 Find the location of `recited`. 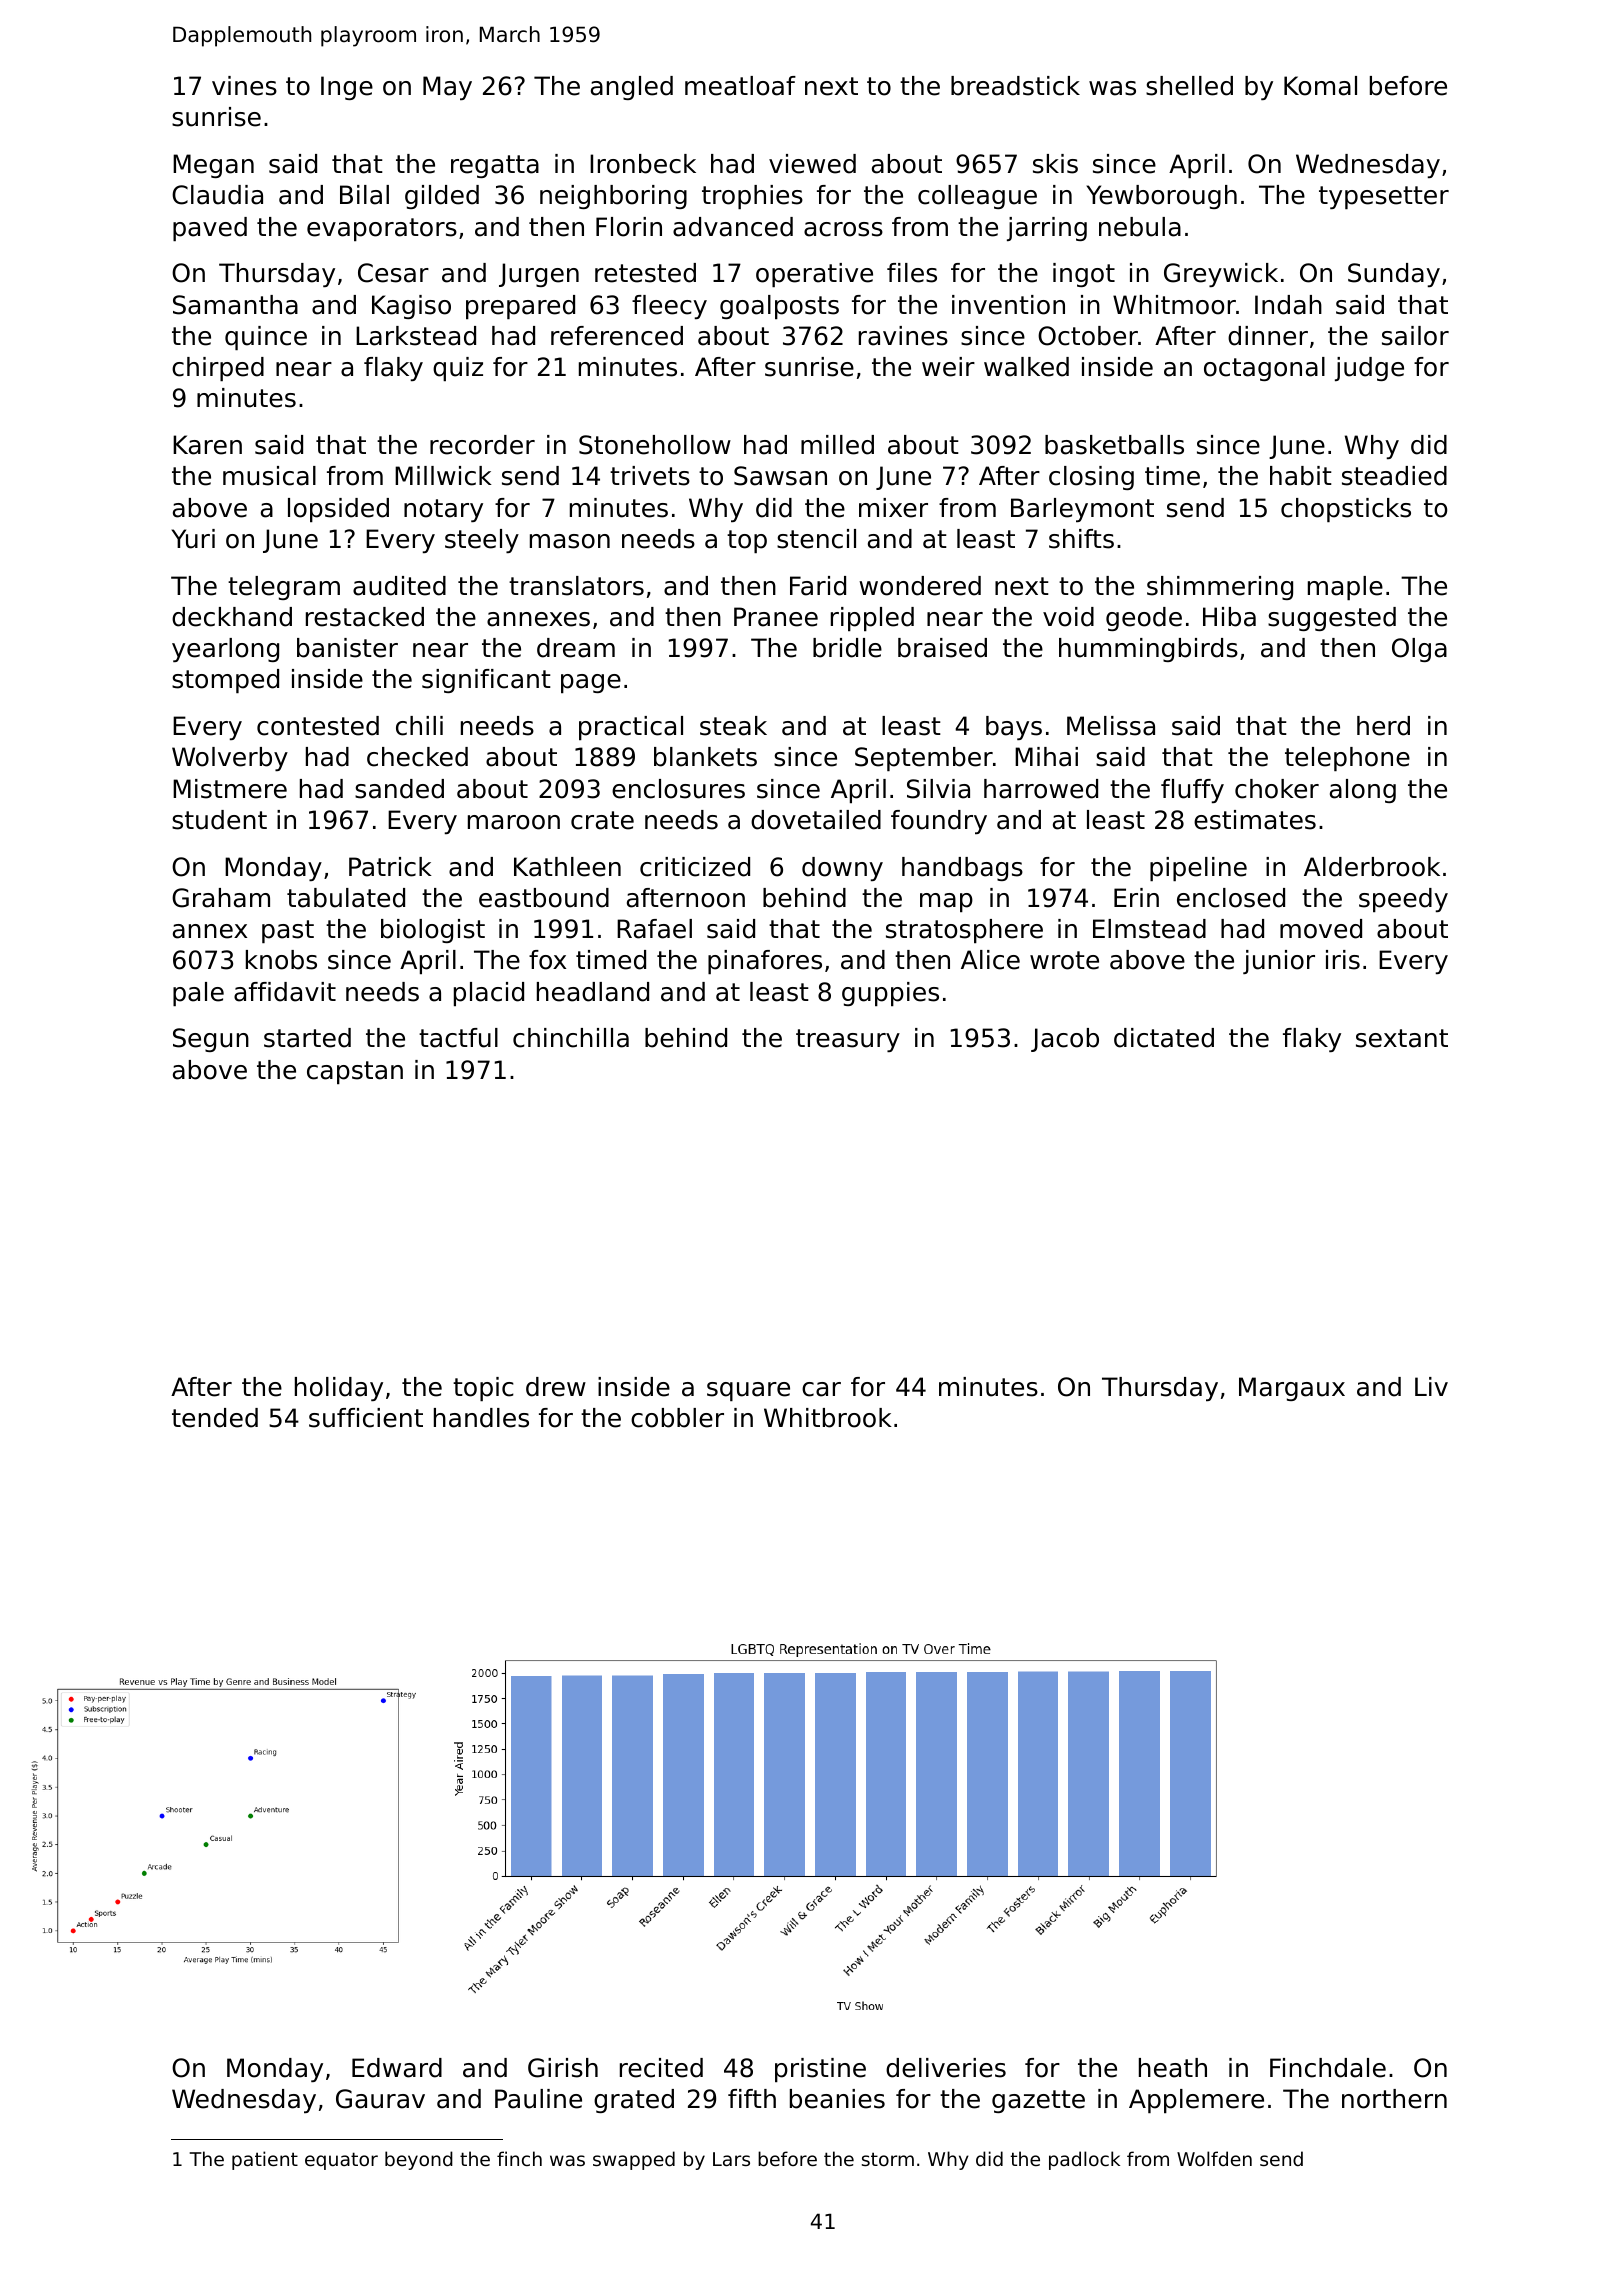

recited is located at coordinates (661, 2068).
